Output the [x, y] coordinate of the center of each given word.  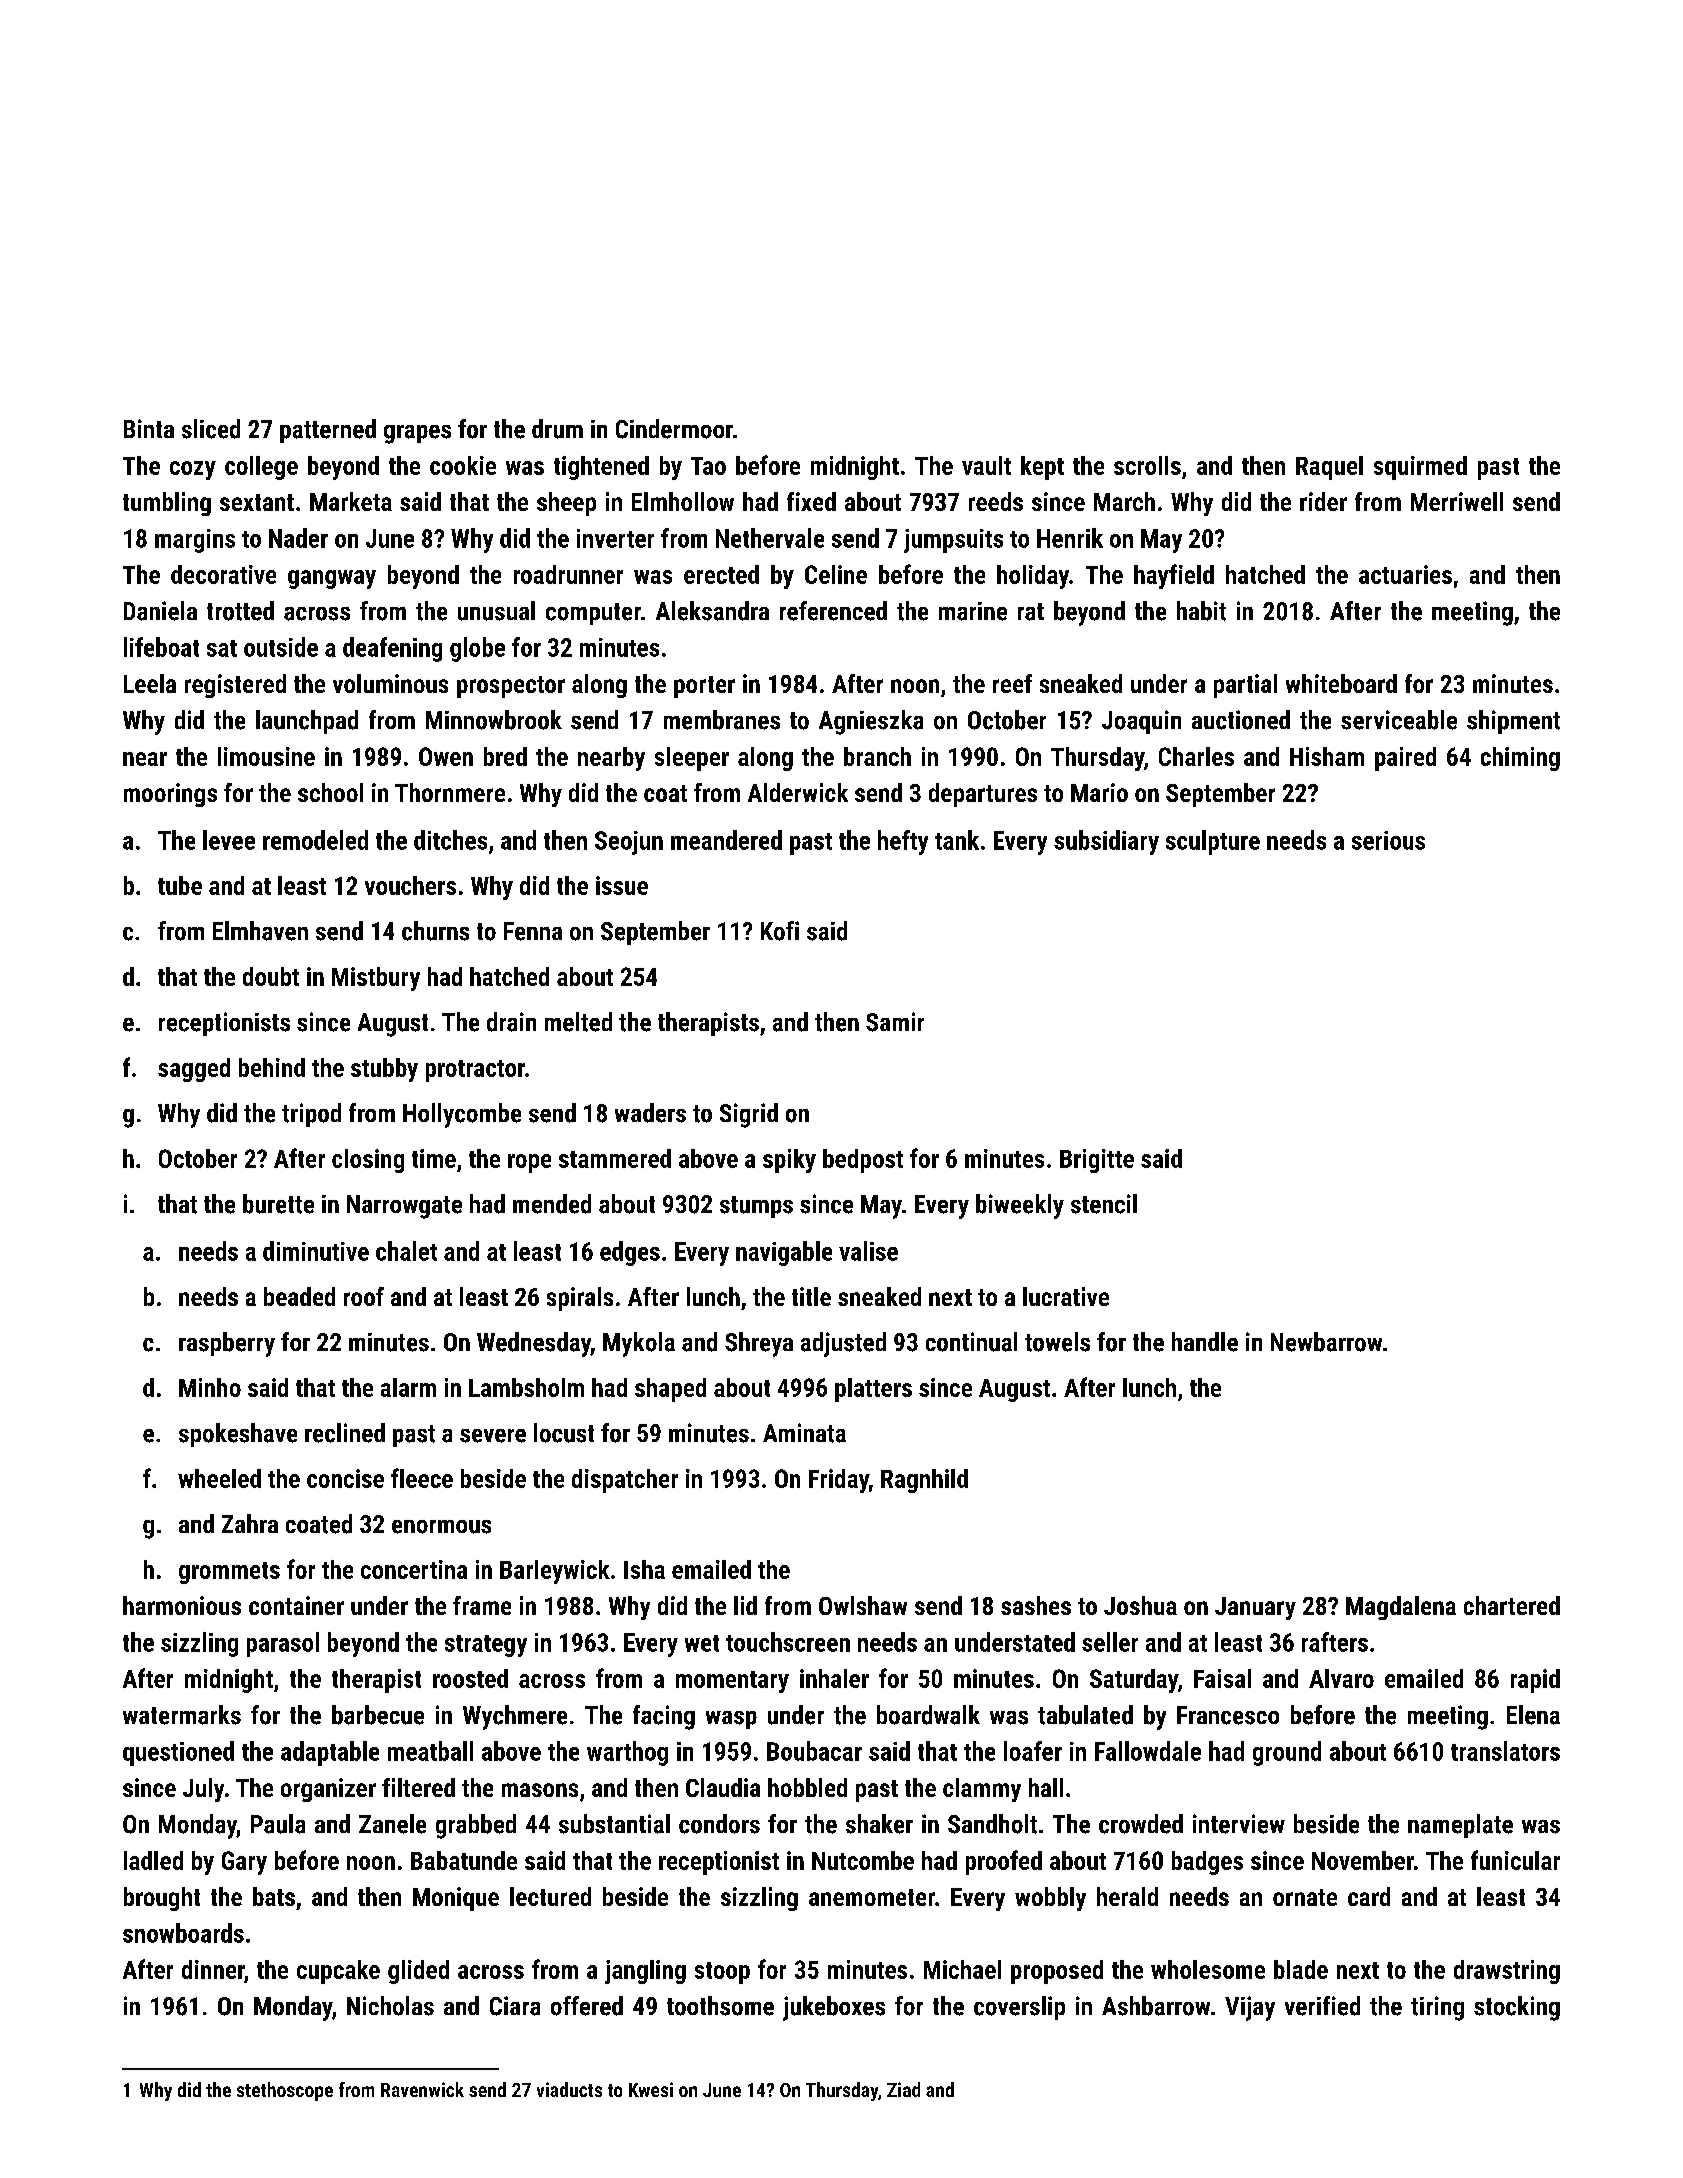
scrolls [1147, 465]
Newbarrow [1326, 1342]
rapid [1535, 1681]
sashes [1036, 1605]
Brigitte [1097, 1161]
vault [986, 465]
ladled [153, 1860]
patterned [328, 431]
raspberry [227, 1344]
